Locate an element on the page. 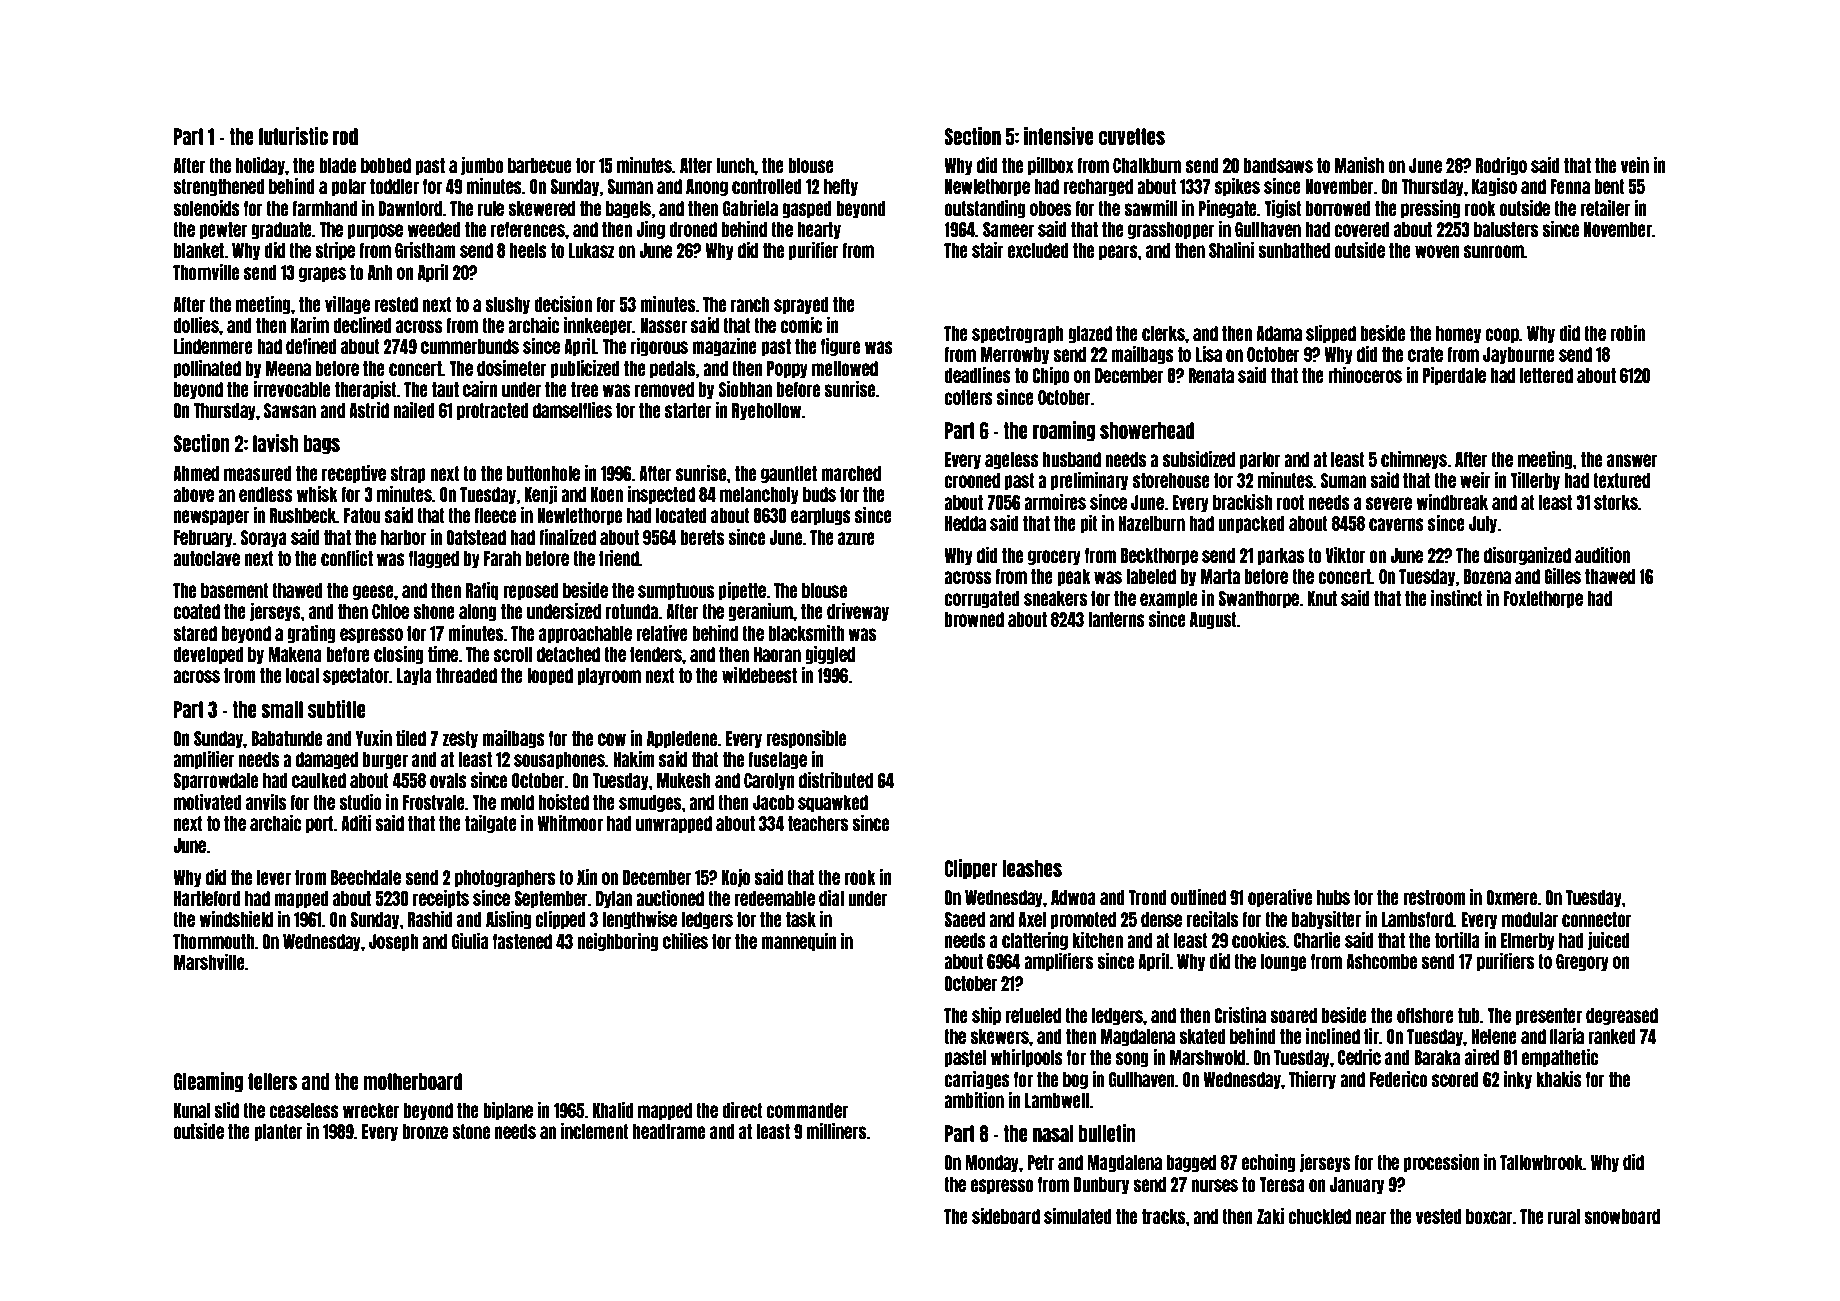  inspected is located at coordinates (661, 495).
